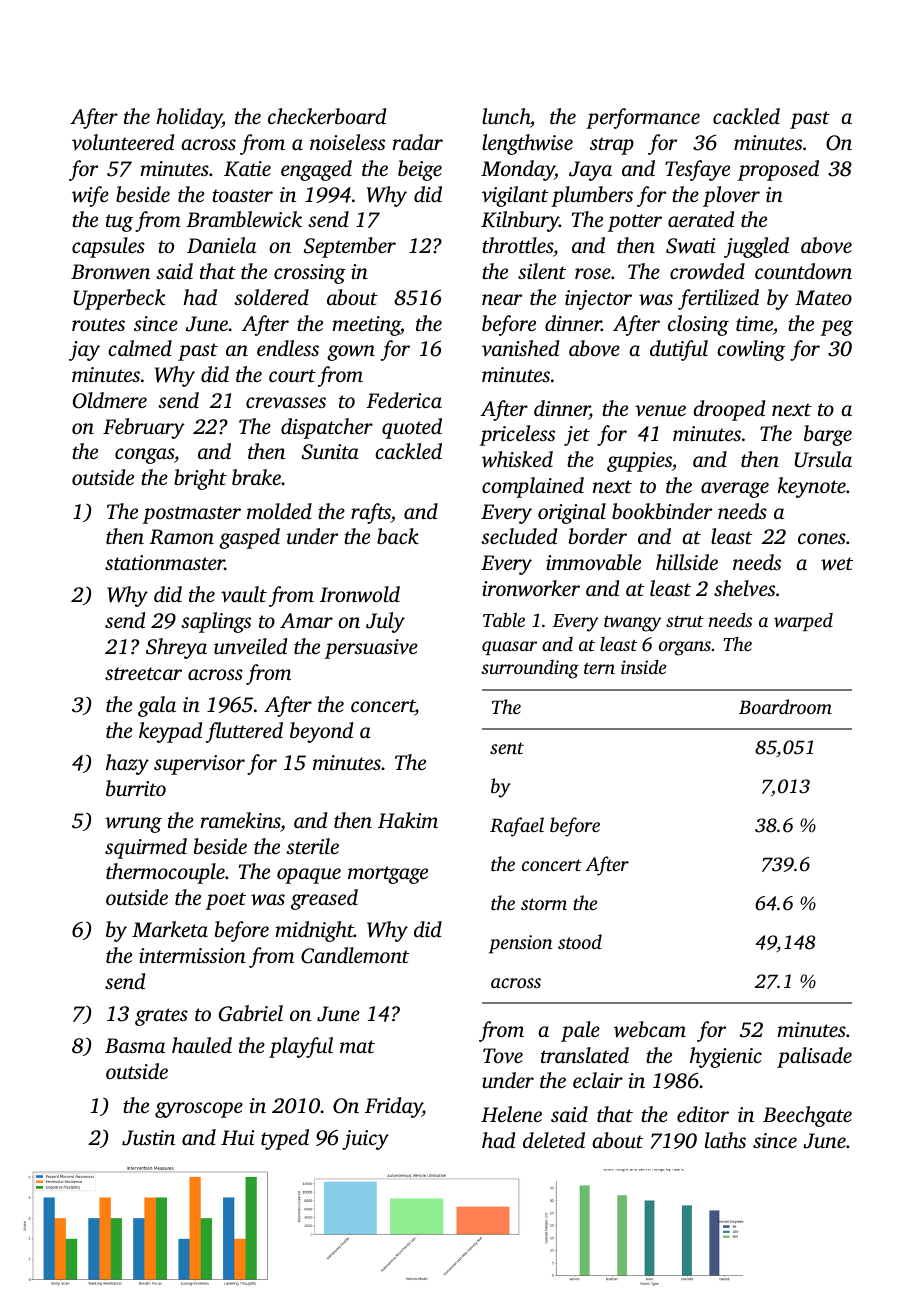 The height and width of the image is (1311, 924). What do you see at coordinates (814, 1057) in the image?
I see `palisade` at bounding box center [814, 1057].
